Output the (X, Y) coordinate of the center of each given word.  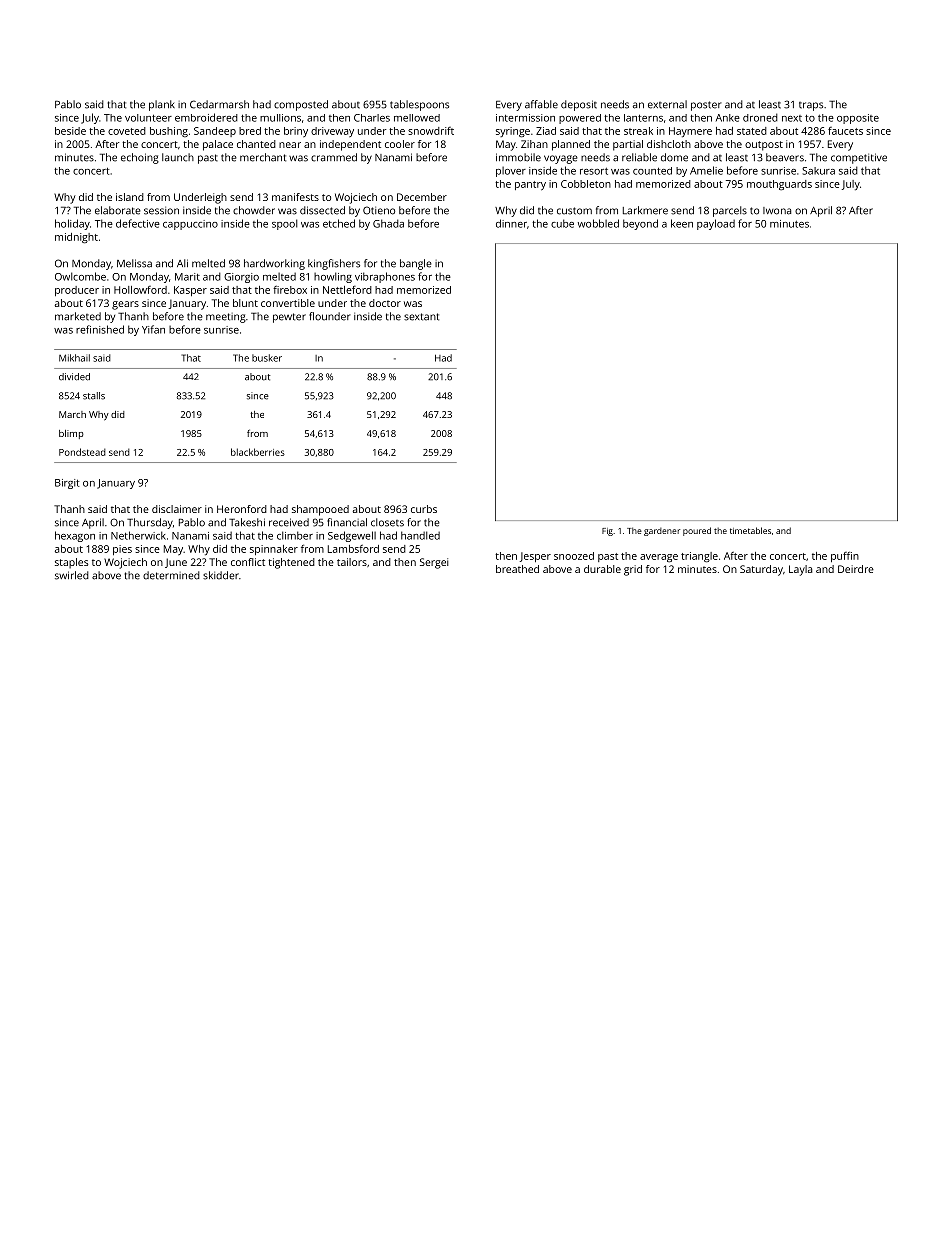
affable (541, 104)
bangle (416, 264)
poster (706, 106)
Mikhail (74, 358)
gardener (662, 532)
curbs (424, 509)
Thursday (150, 523)
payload (716, 224)
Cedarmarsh (219, 104)
